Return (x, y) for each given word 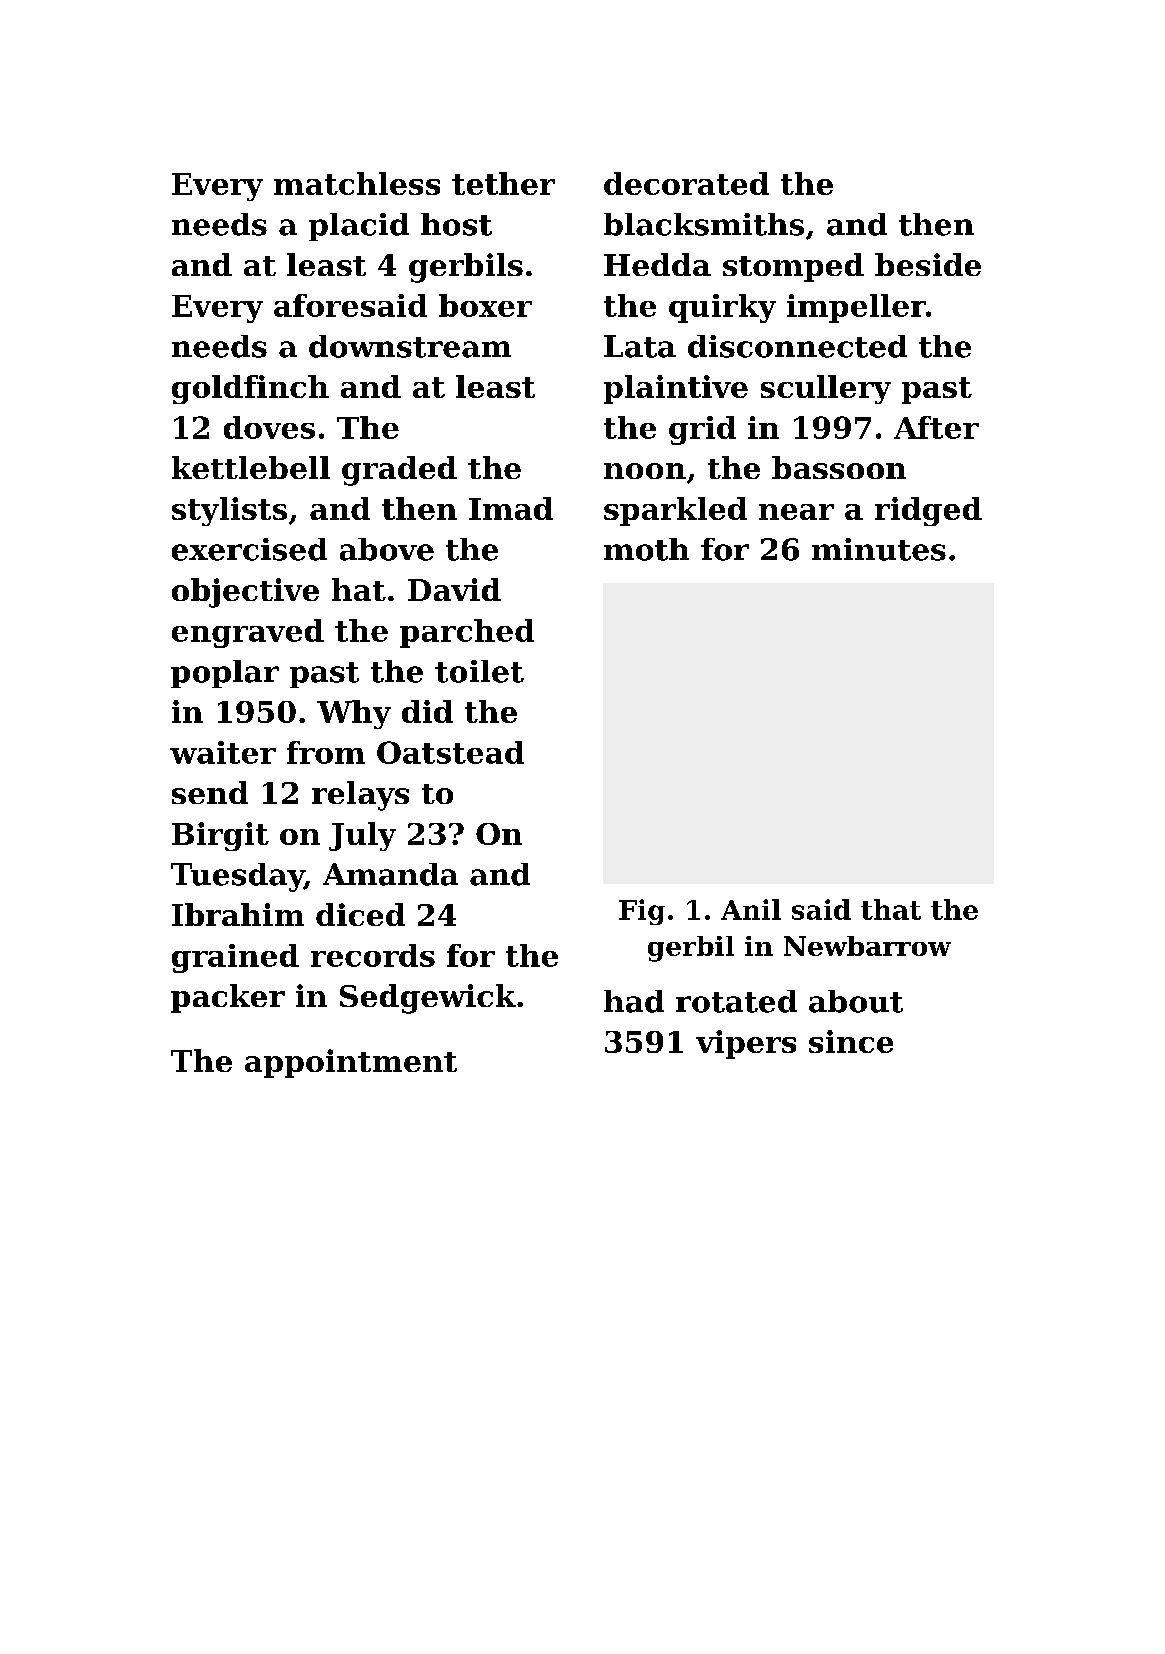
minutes (879, 549)
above (387, 549)
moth (646, 549)
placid (359, 227)
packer (228, 998)
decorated (686, 183)
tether (503, 183)
